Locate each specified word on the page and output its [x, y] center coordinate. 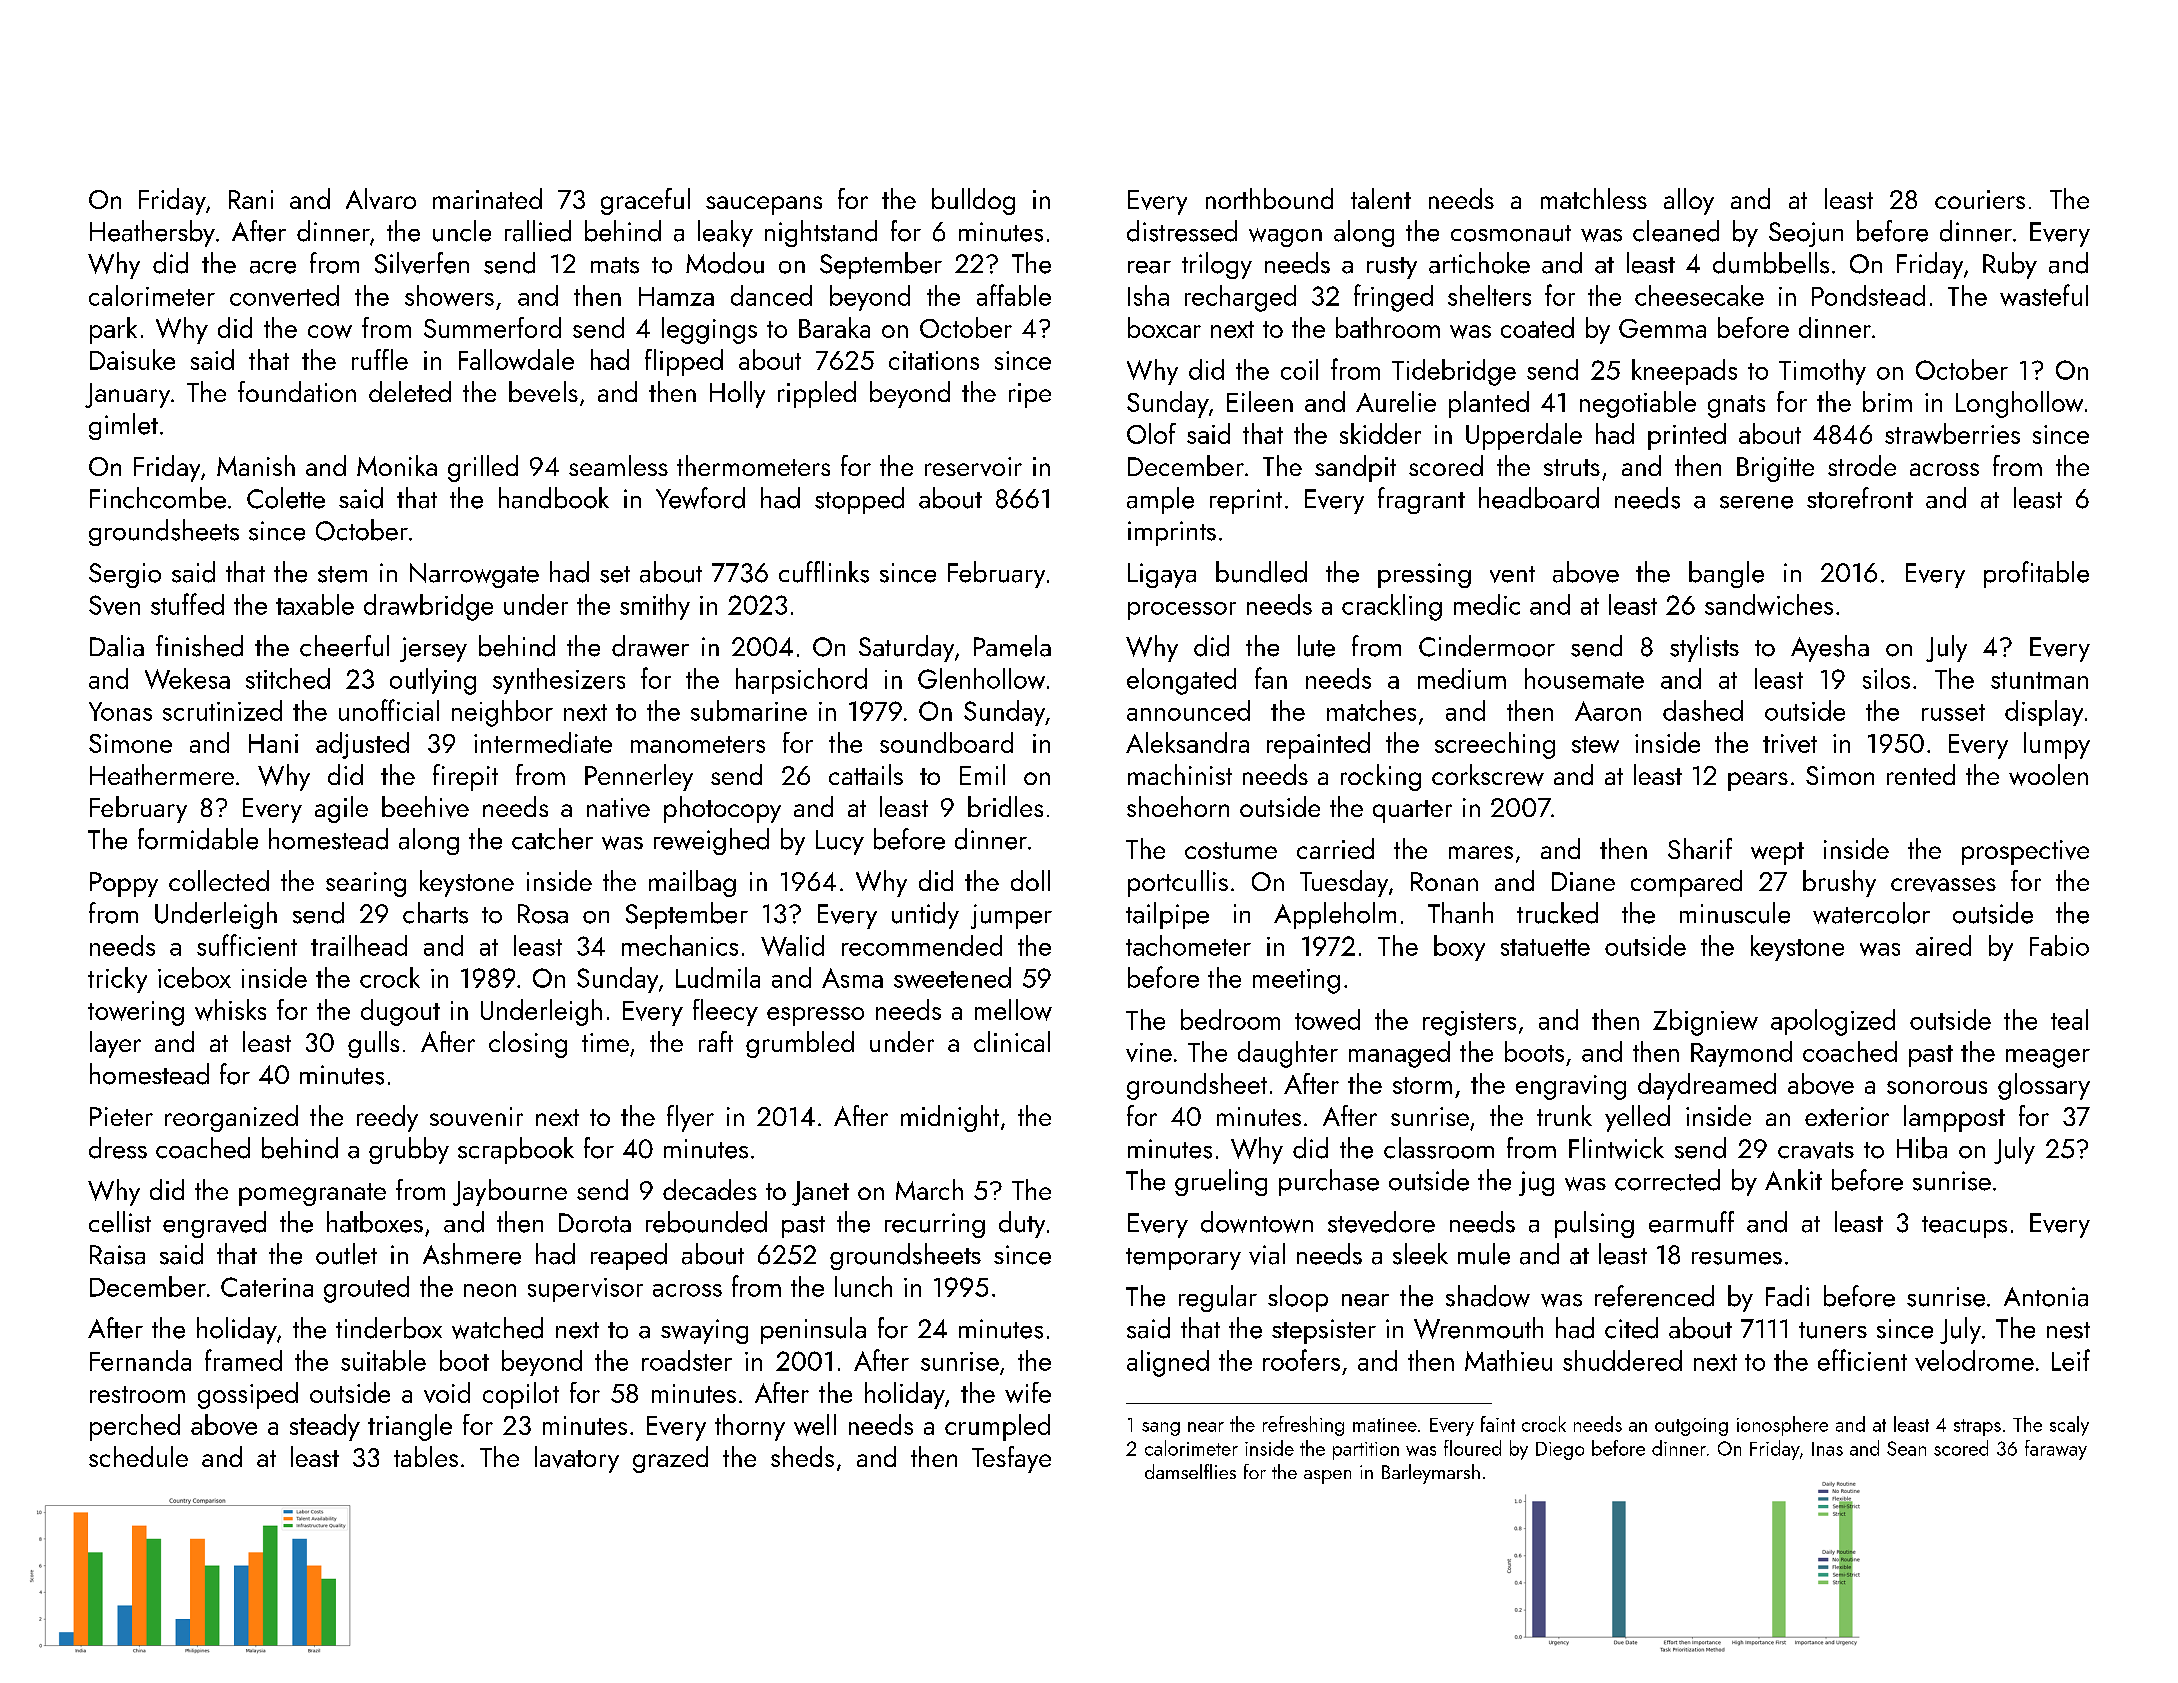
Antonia [2046, 1297]
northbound [1269, 198]
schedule [138, 1456]
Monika [397, 465]
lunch [863, 1286]
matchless [1594, 198]
